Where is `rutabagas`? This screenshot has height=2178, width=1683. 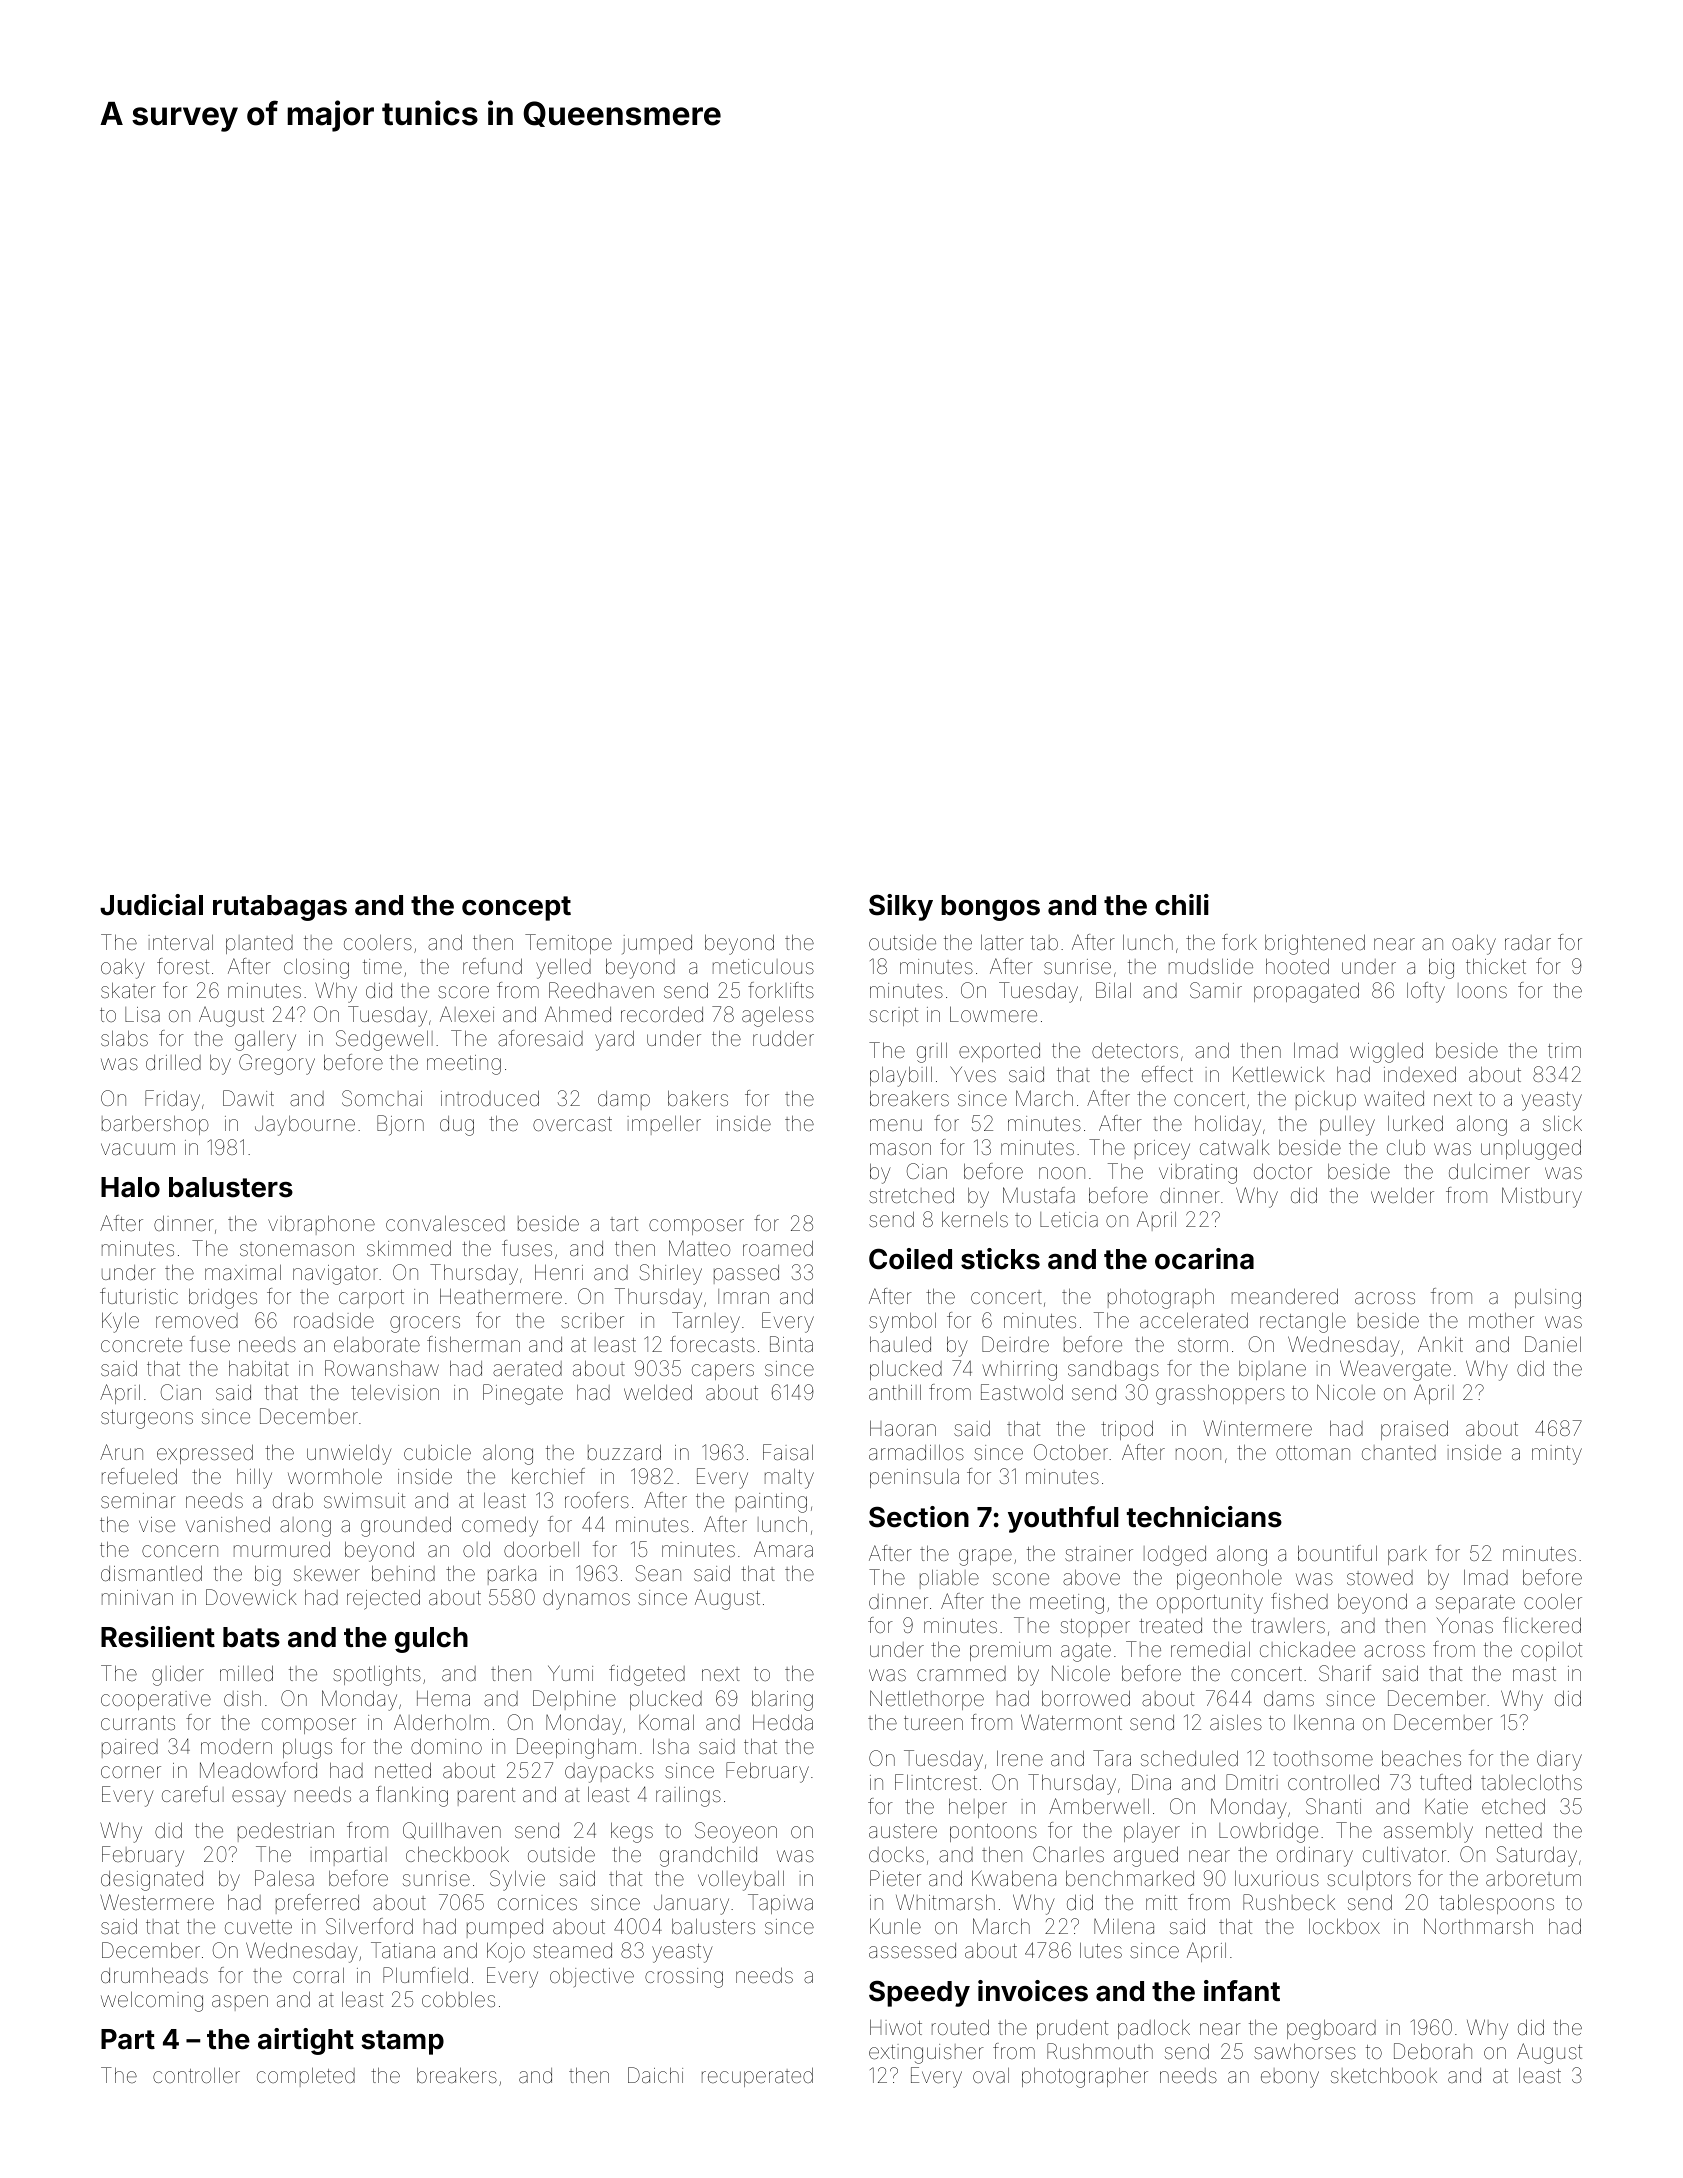 rutabagas is located at coordinates (280, 908).
